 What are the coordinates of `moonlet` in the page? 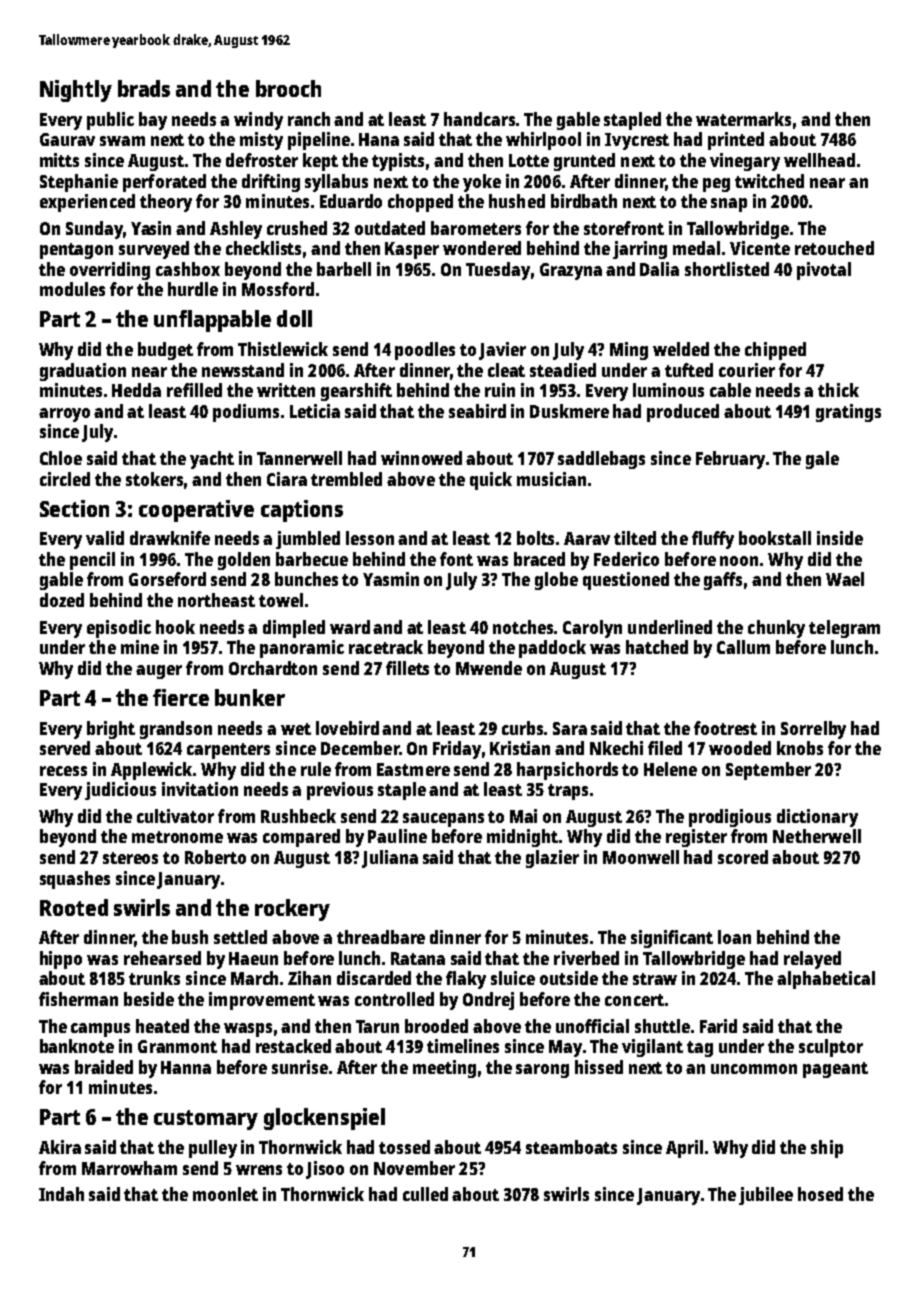 It's located at (225, 1194).
